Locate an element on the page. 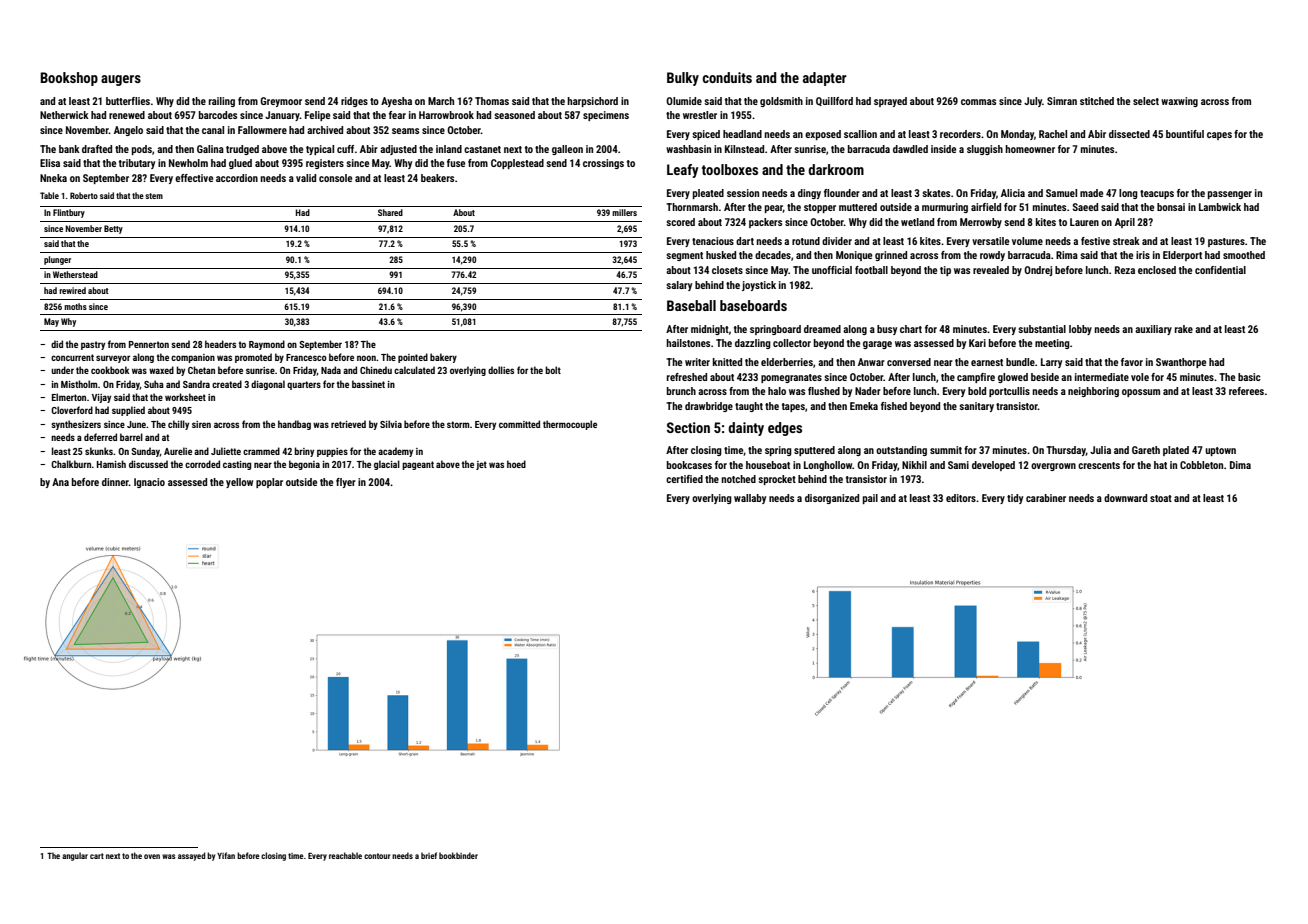 This document has height=924, width=1308. brief is located at coordinates (429, 855).
